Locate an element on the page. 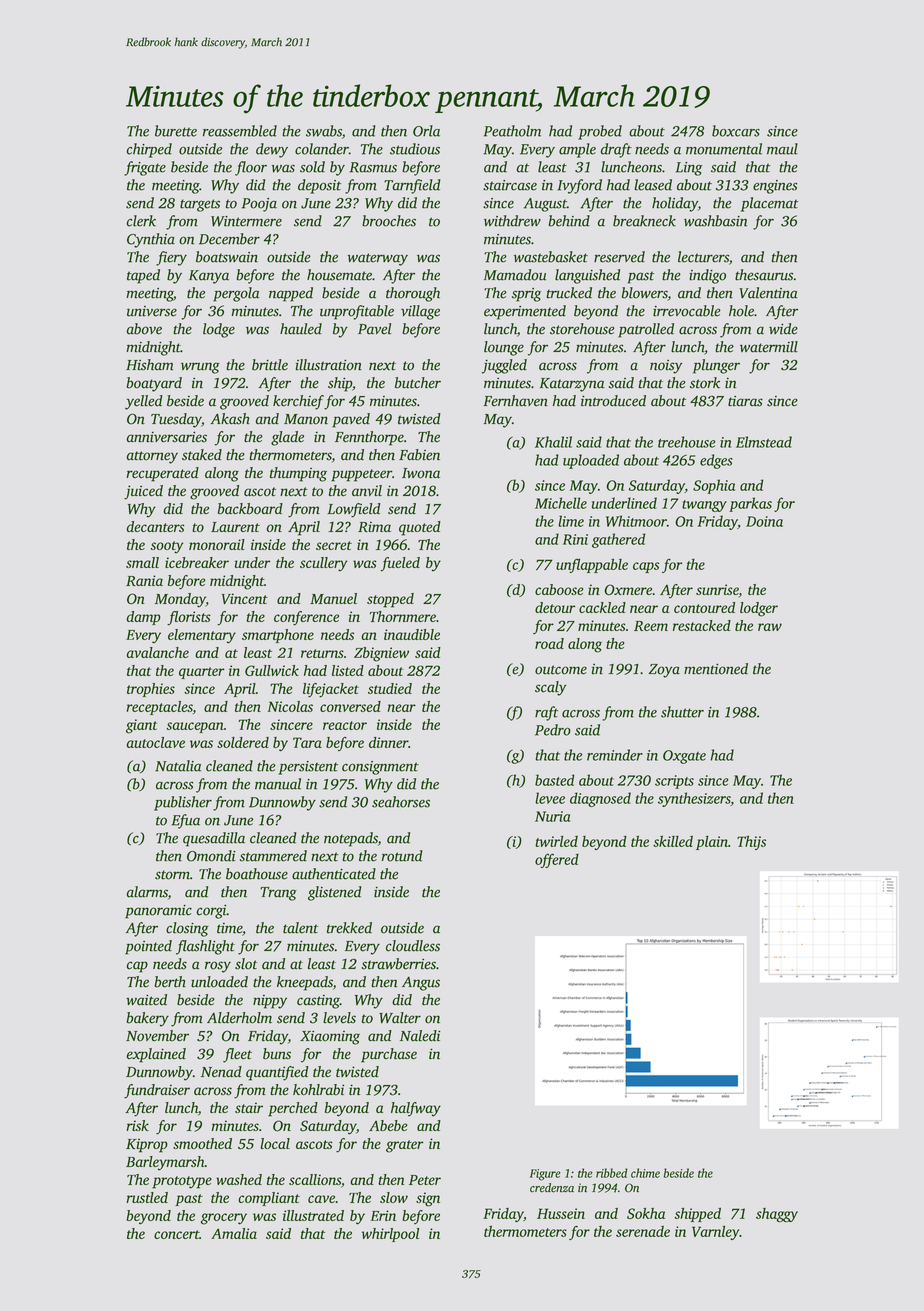 The height and width of the page is (1311, 924). Zoya is located at coordinates (664, 671).
